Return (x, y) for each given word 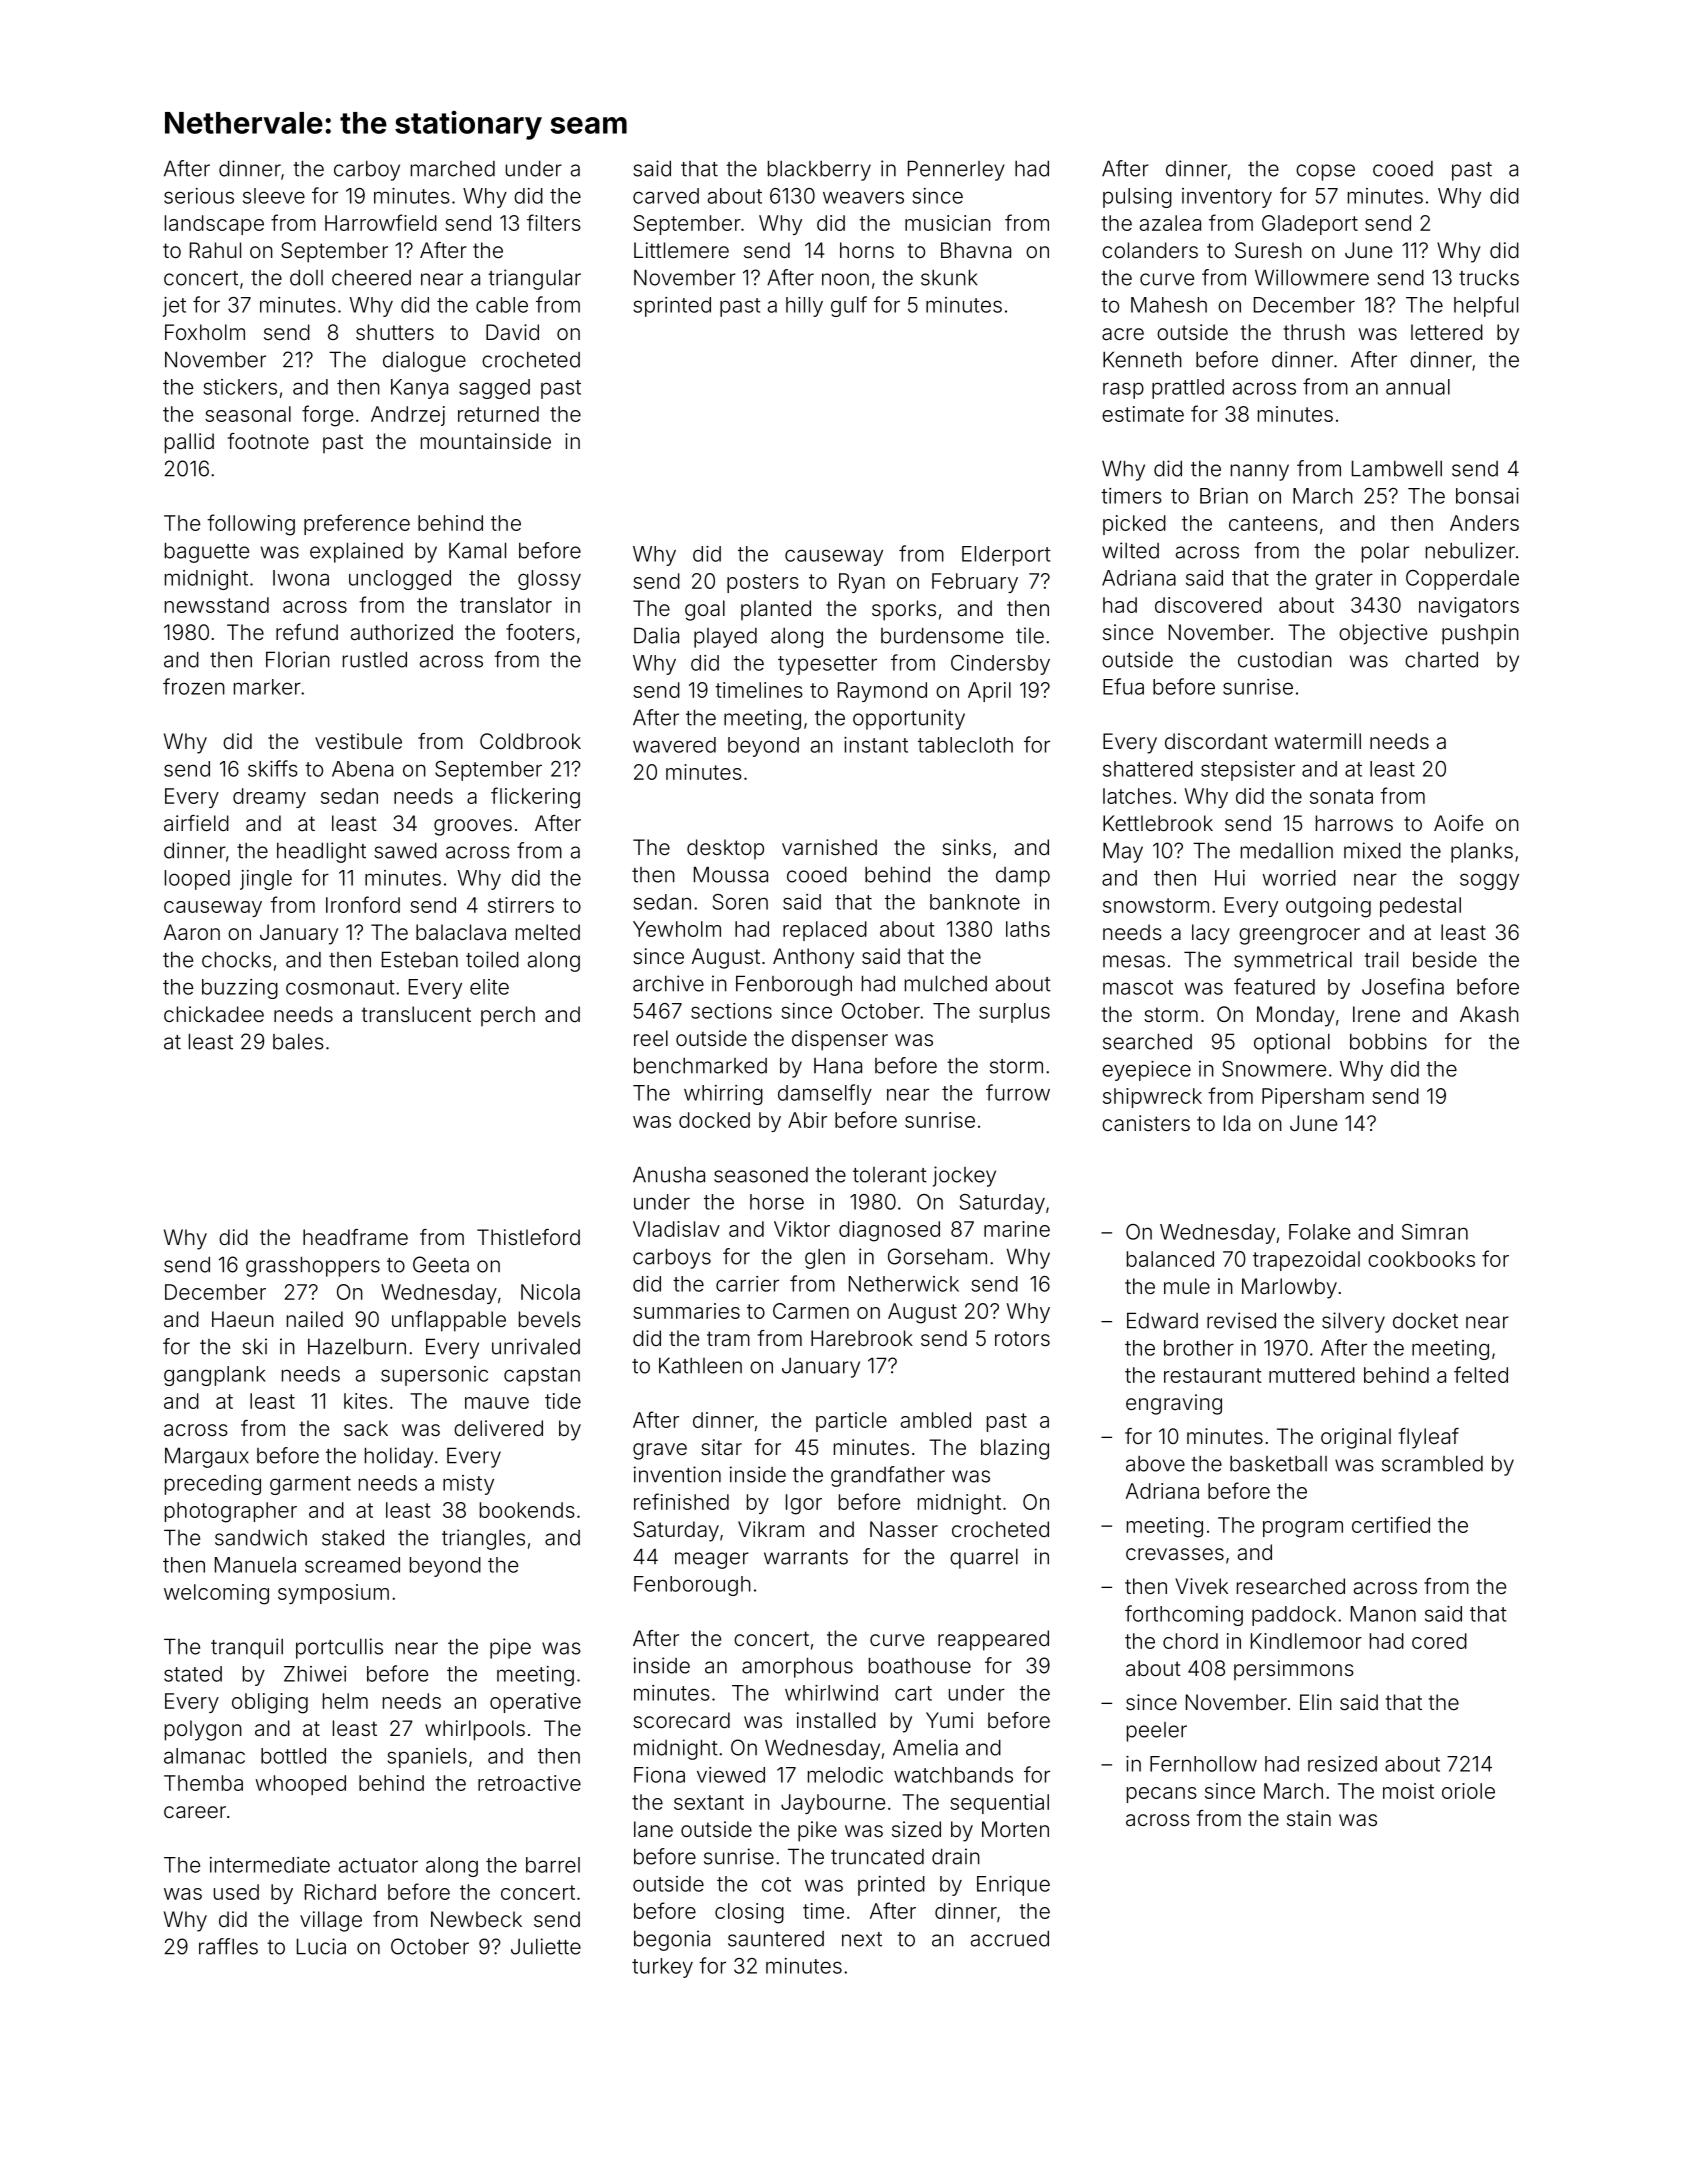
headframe (355, 1237)
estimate (1143, 414)
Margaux (207, 1457)
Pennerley (956, 170)
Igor (804, 1504)
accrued (1010, 1938)
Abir (807, 1120)
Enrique (1013, 1886)
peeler (1157, 1732)
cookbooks (1421, 1259)
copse (1325, 172)
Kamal (477, 550)
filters (554, 222)
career (195, 1812)
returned (498, 414)
